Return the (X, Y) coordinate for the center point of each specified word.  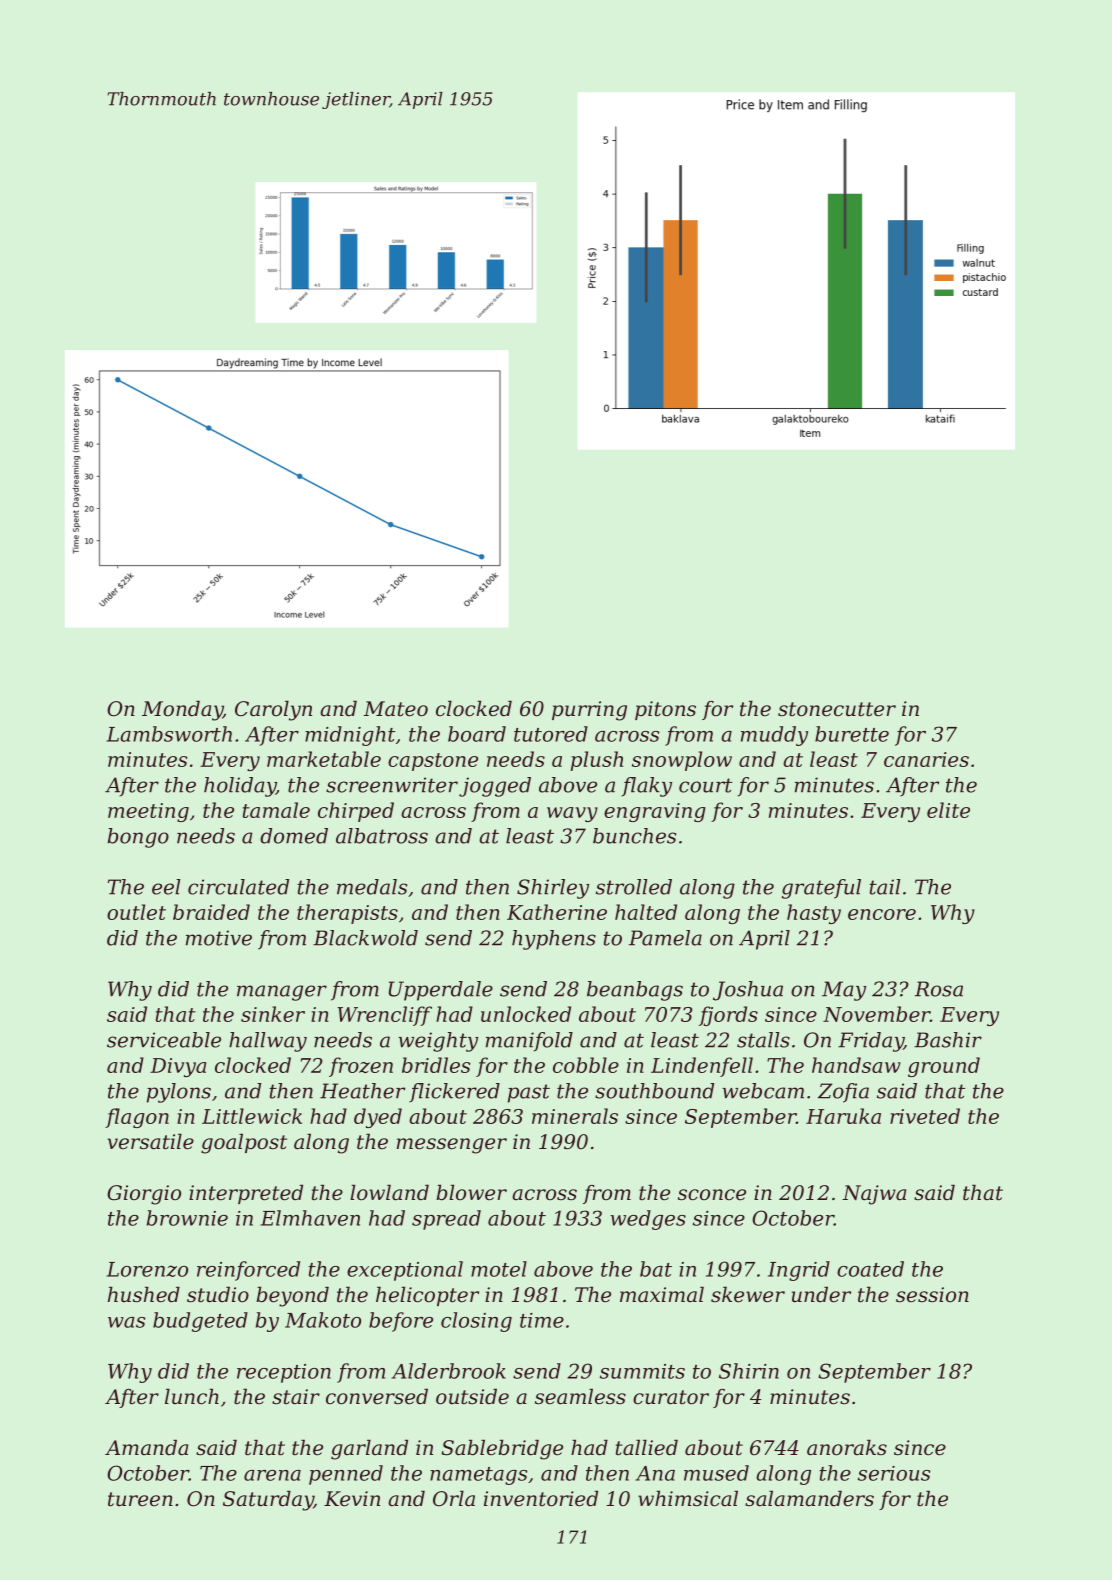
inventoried (541, 1498)
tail (884, 887)
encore (882, 914)
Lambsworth (169, 734)
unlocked (526, 1014)
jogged (495, 787)
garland (369, 1449)
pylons (179, 1093)
